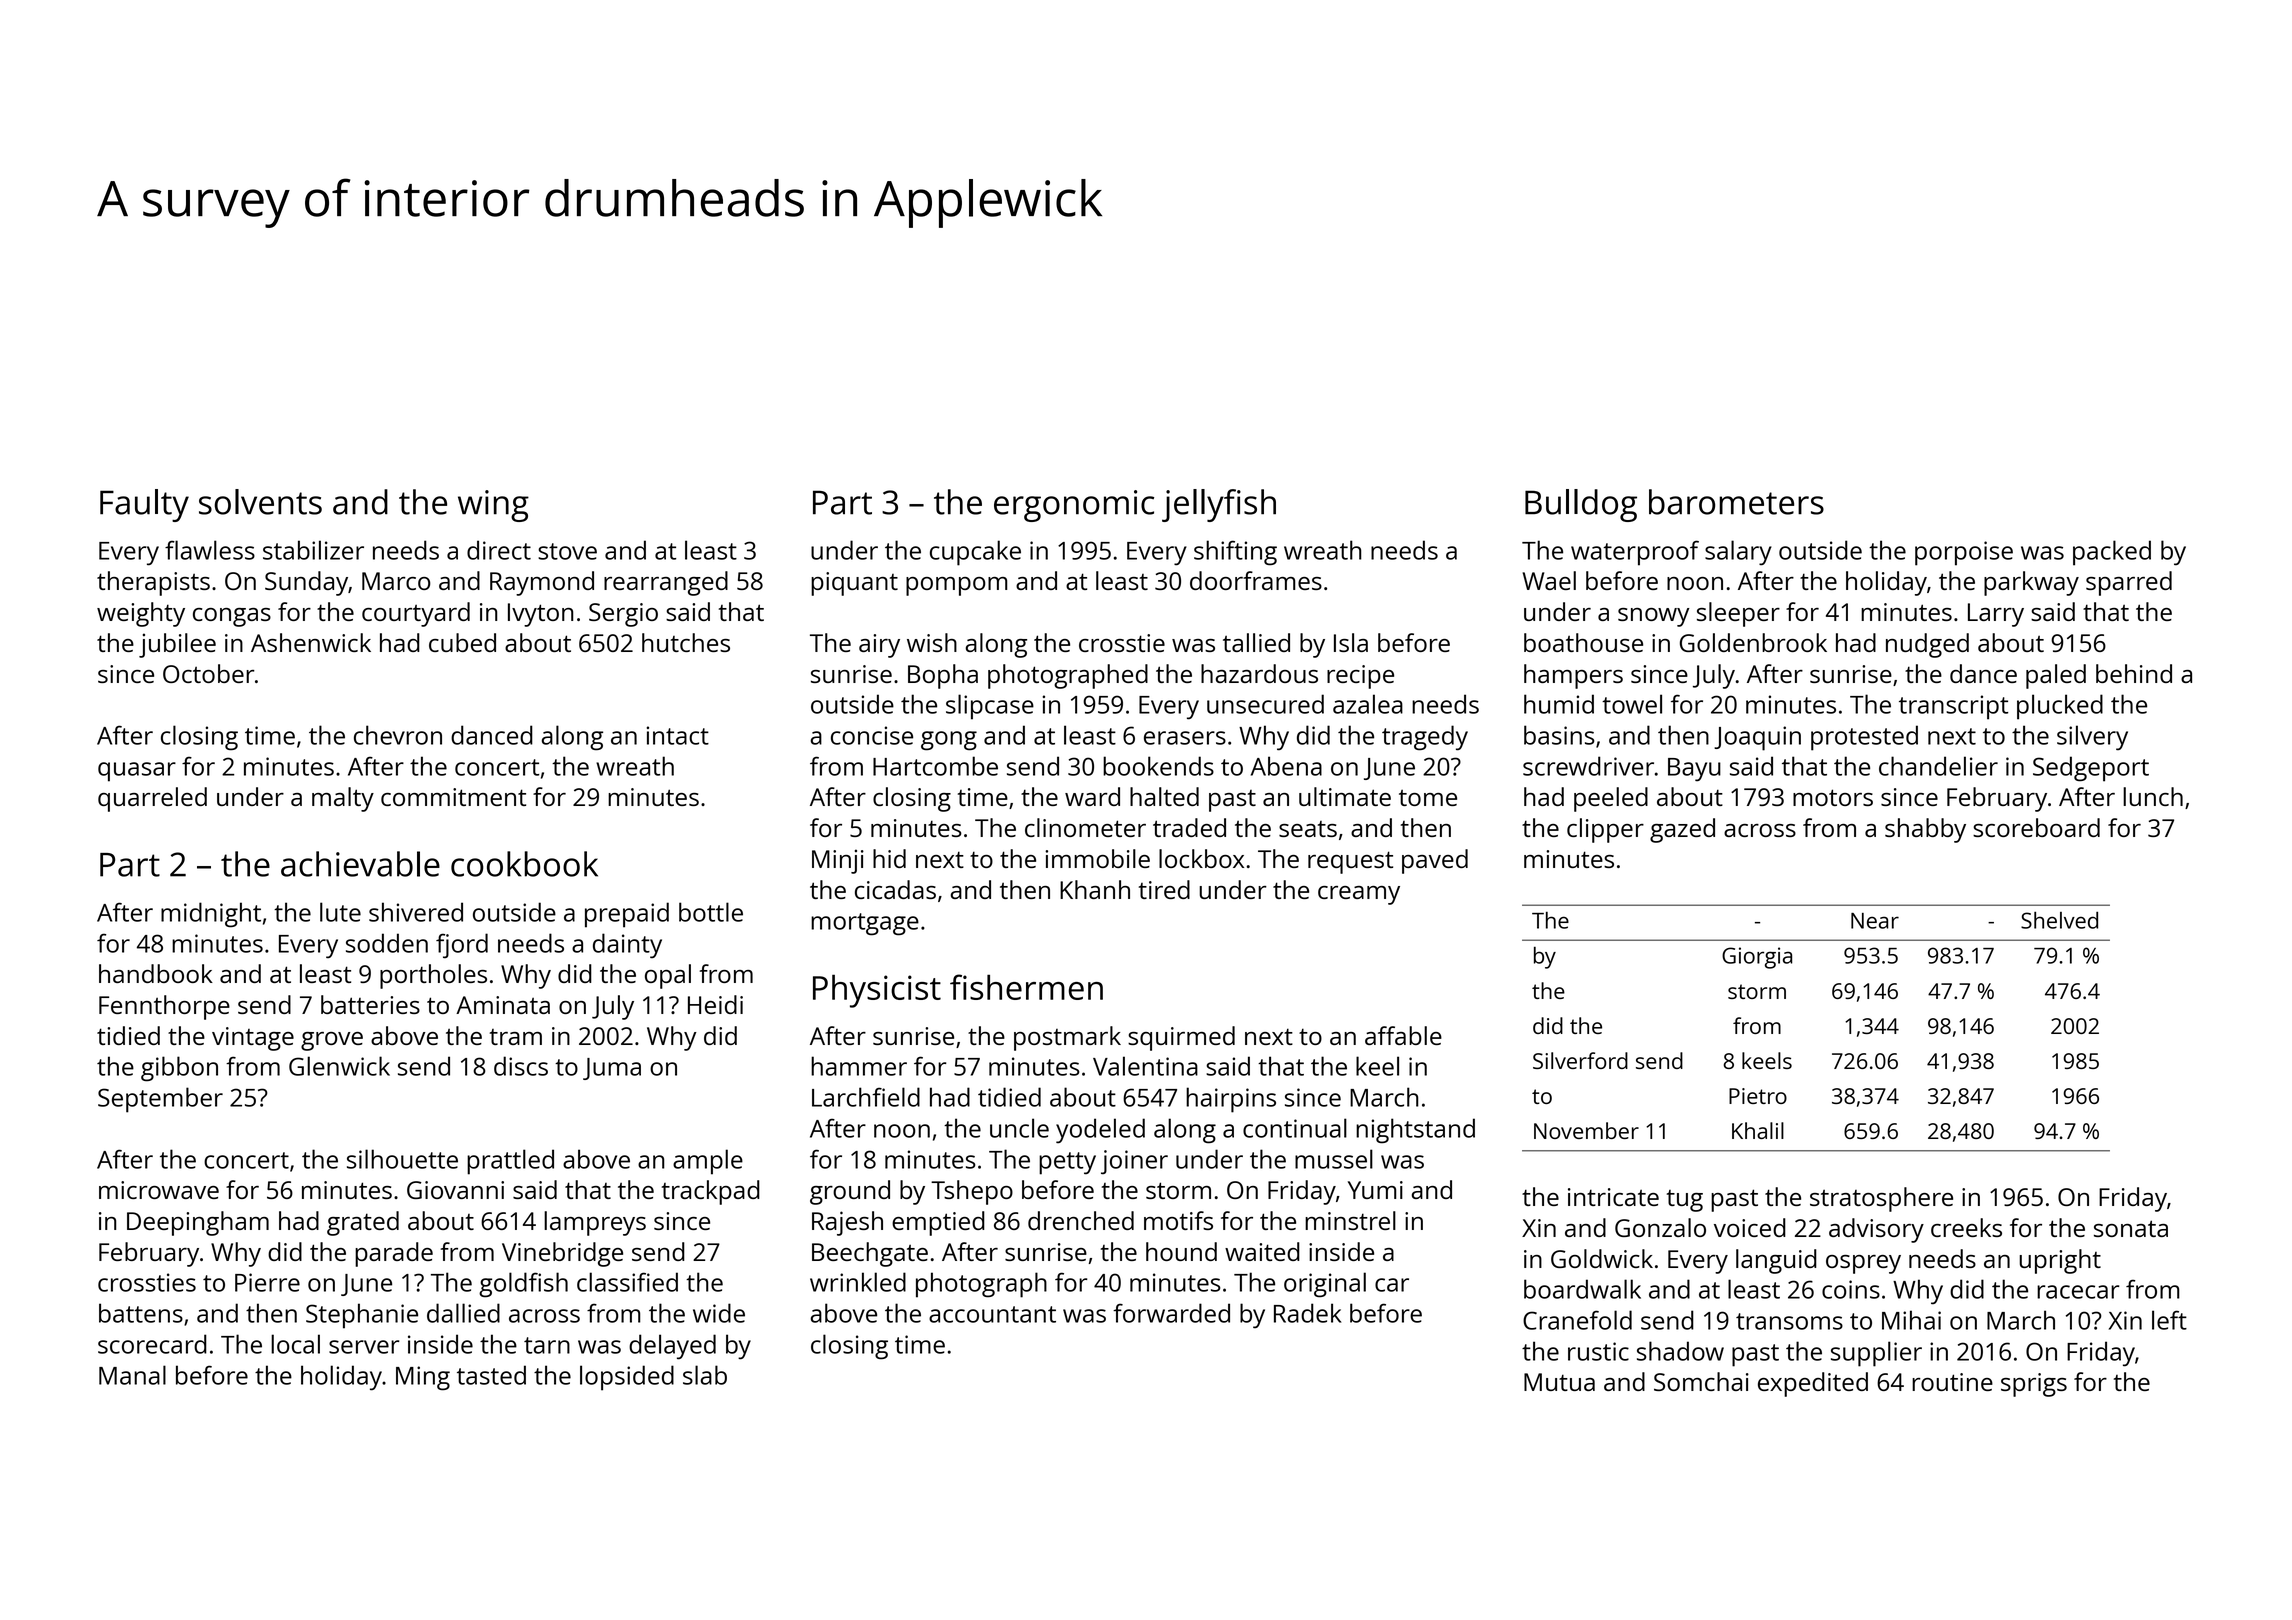 The width and height of the page is (2292, 1620). Describe the element at coordinates (1996, 615) in the page. I see `Larry` at that location.
